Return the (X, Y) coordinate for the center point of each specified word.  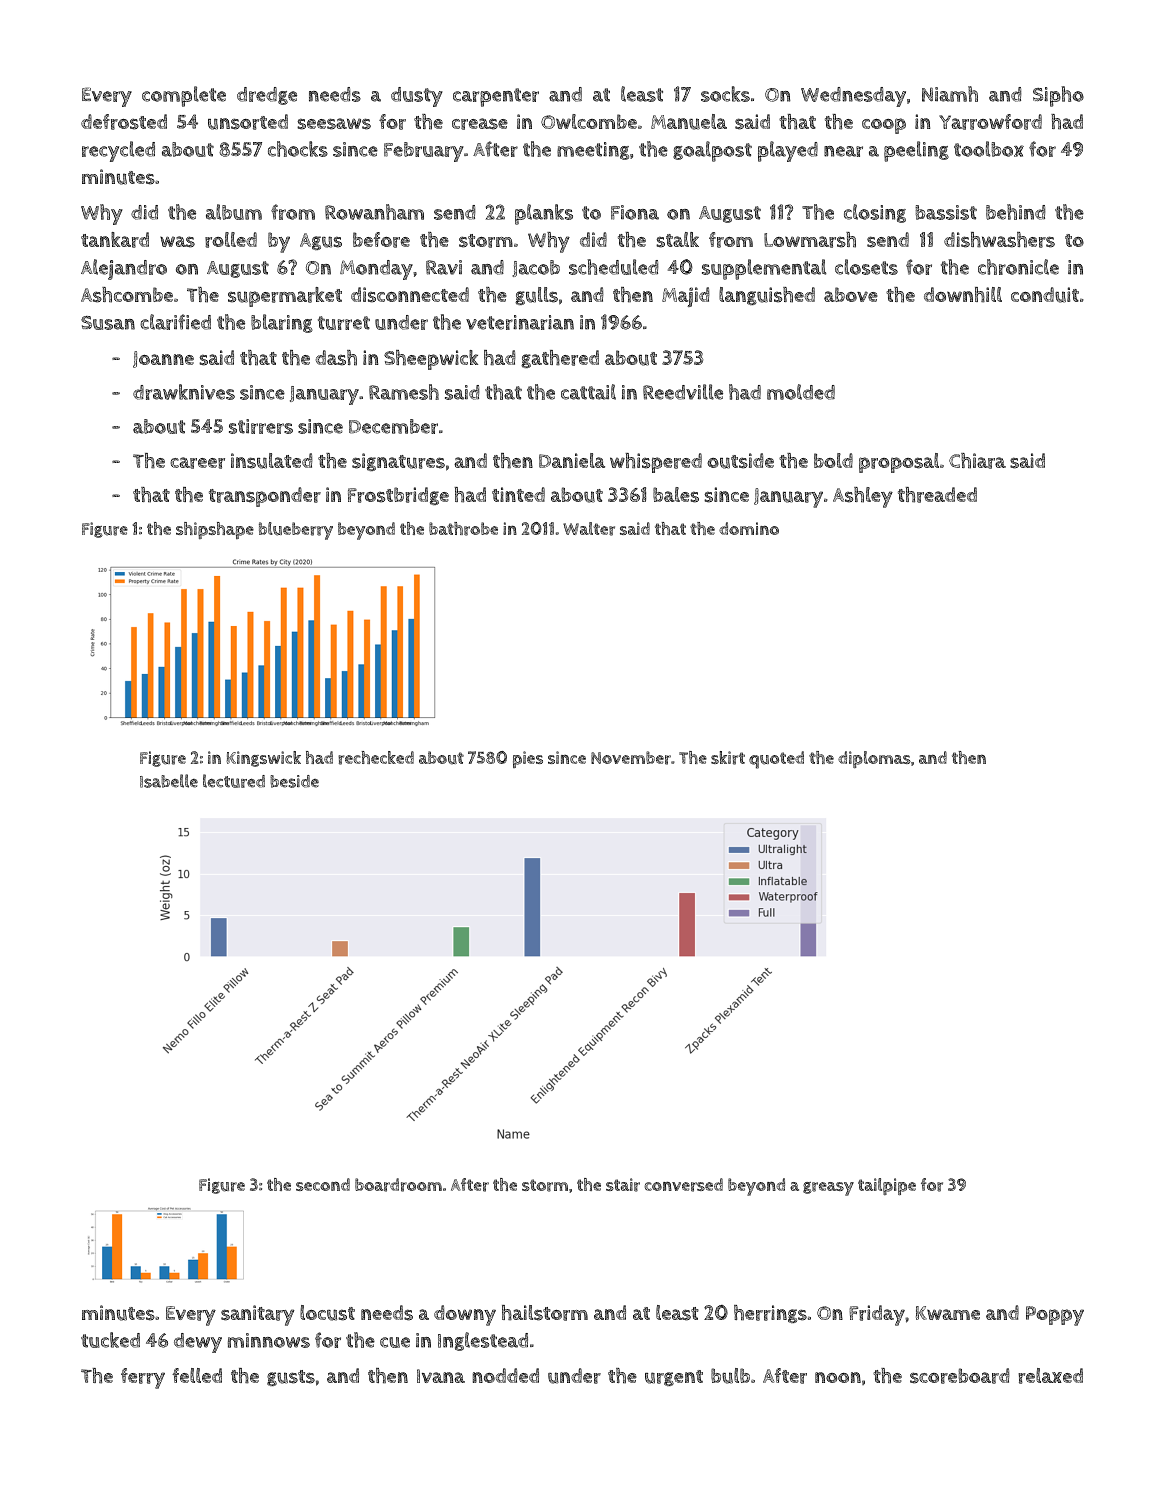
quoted (776, 760)
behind (1016, 212)
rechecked (376, 758)
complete (184, 96)
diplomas (874, 759)
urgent (674, 1378)
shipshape (215, 530)
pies (528, 759)
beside (294, 781)
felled (197, 1375)
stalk (677, 240)
